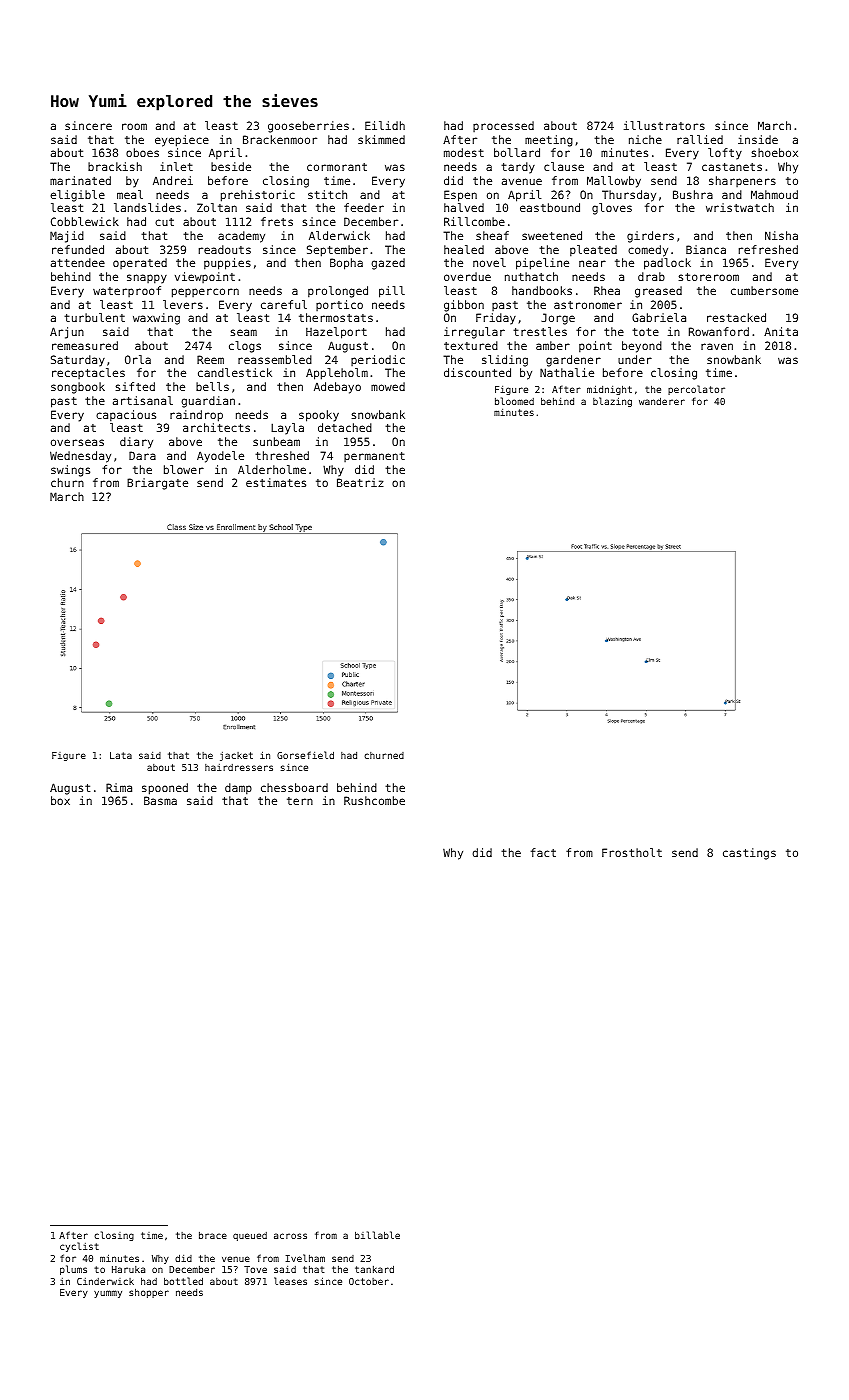 The image size is (849, 1400). Describe the element at coordinates (749, 854) in the image. I see `castings` at that location.
